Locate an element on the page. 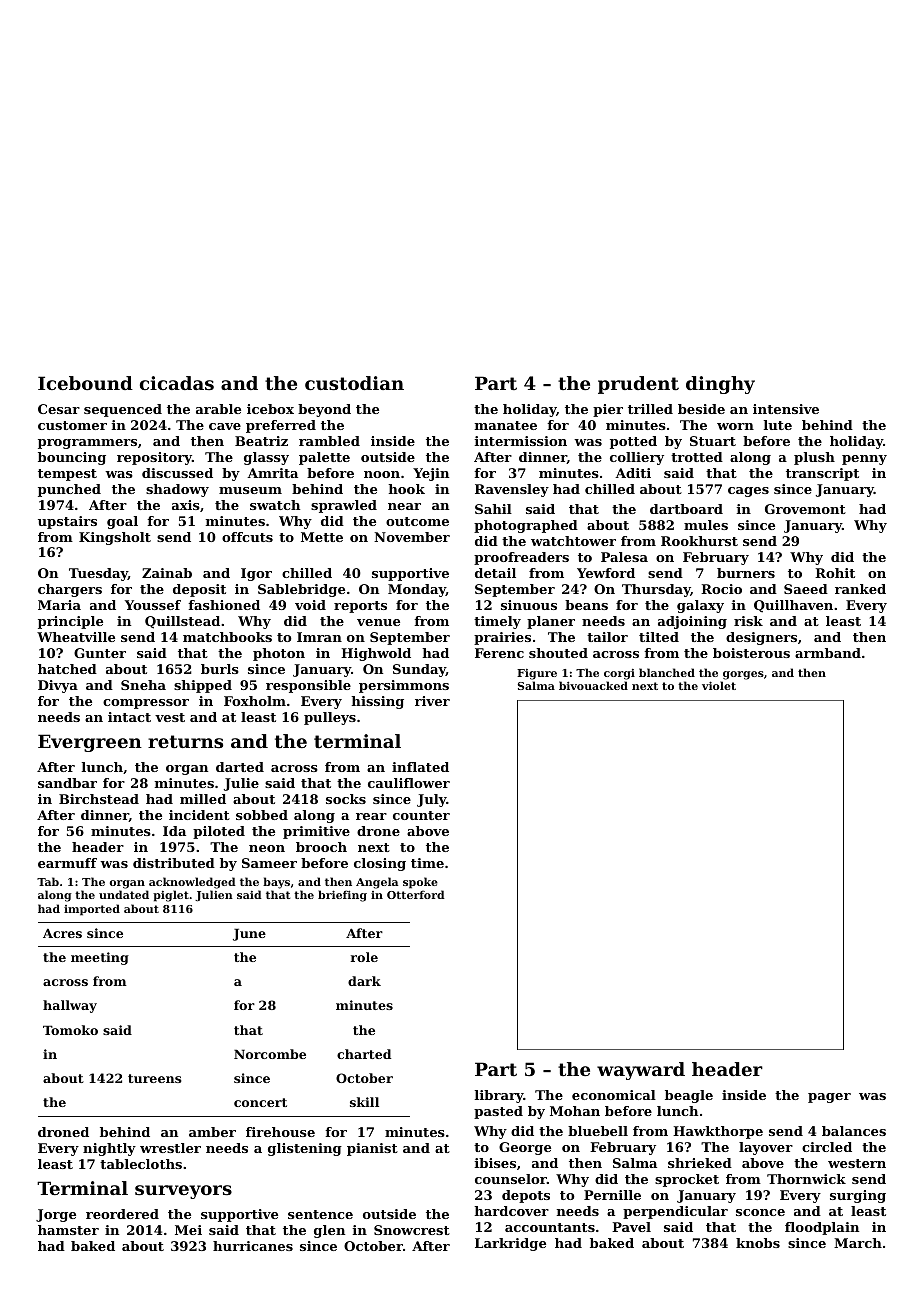 Image resolution: width=924 pixels, height=1308 pixels. arable is located at coordinates (218, 409).
